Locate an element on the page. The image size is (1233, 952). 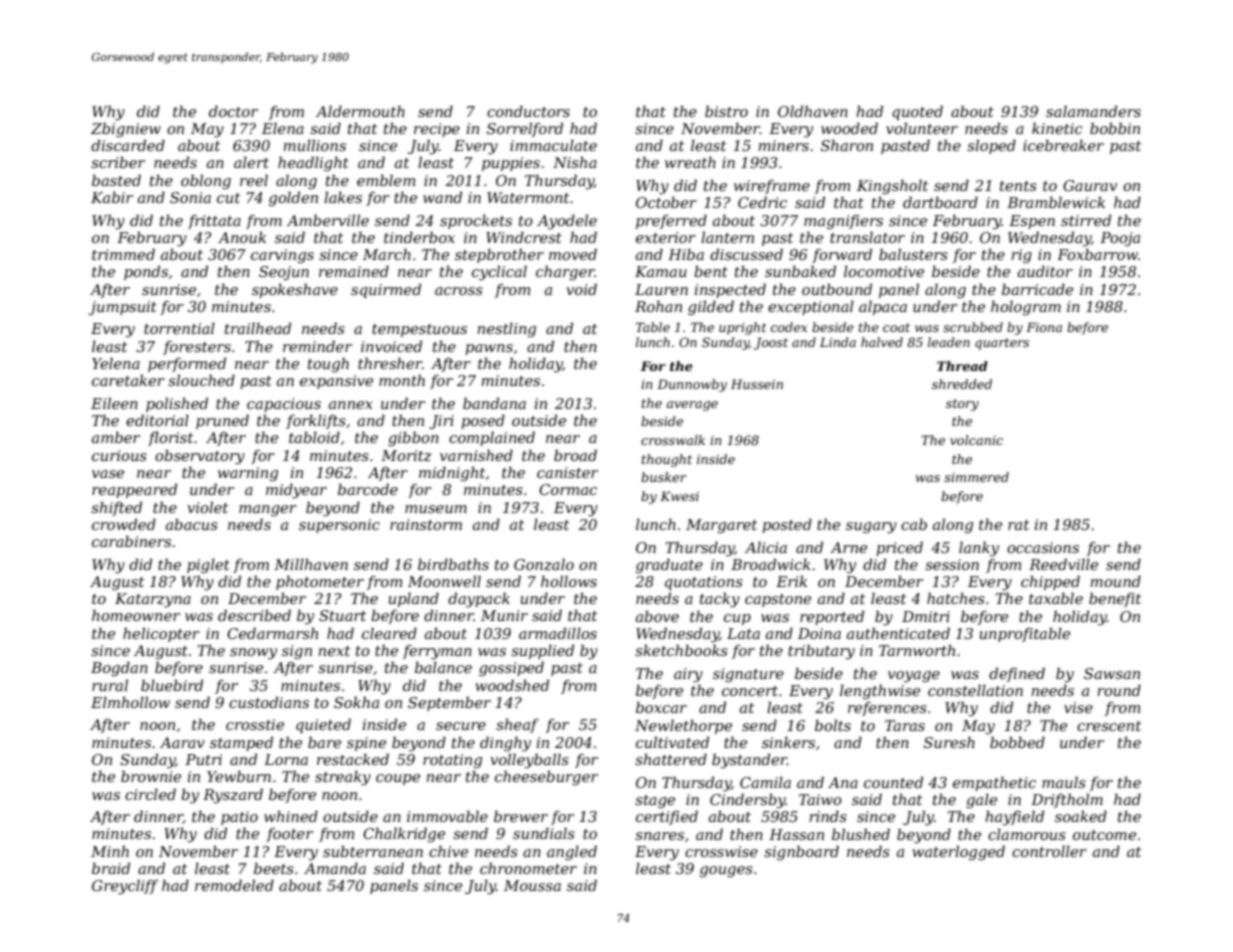
Ayodele is located at coordinates (567, 222).
